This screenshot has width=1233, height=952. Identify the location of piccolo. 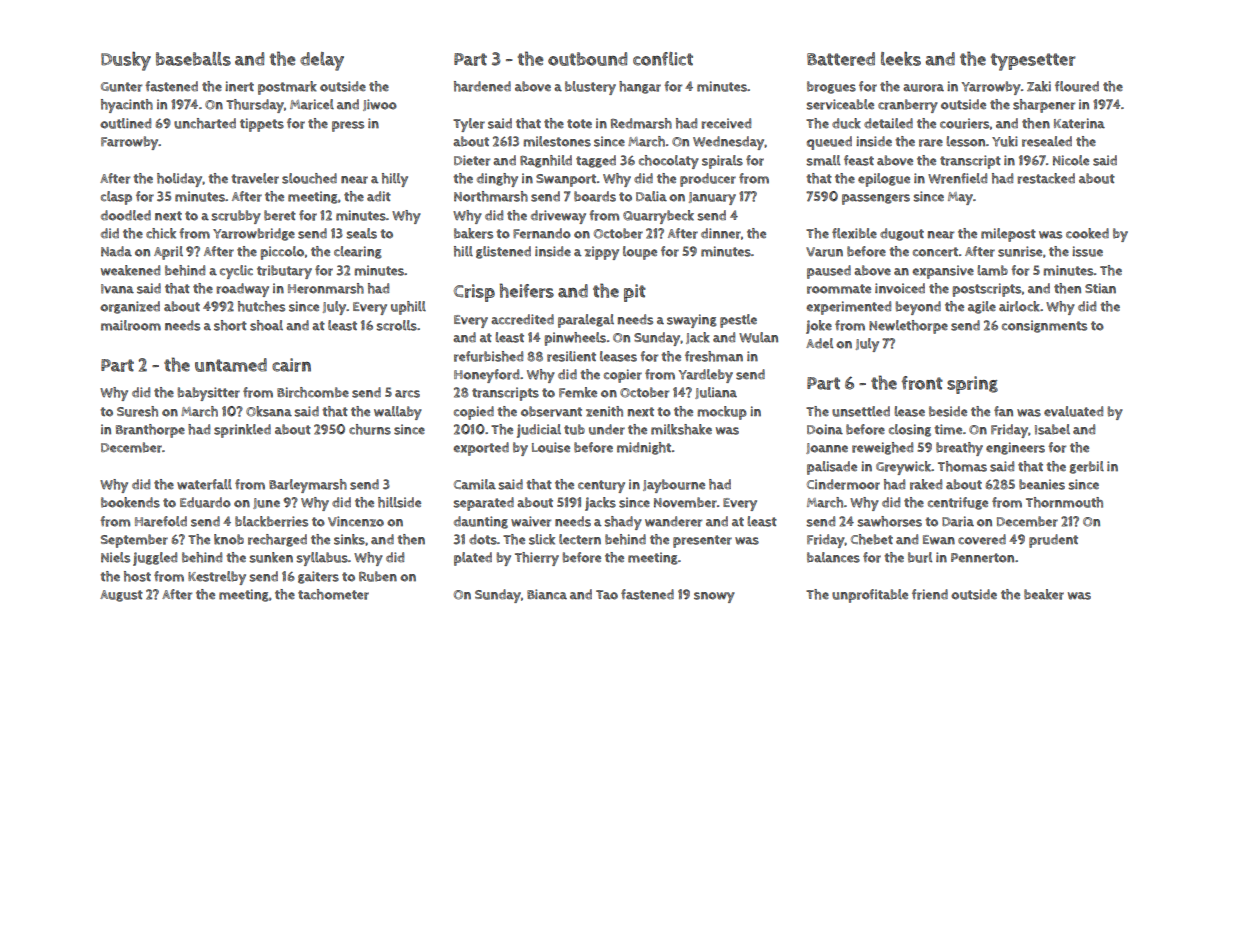
(282, 253).
